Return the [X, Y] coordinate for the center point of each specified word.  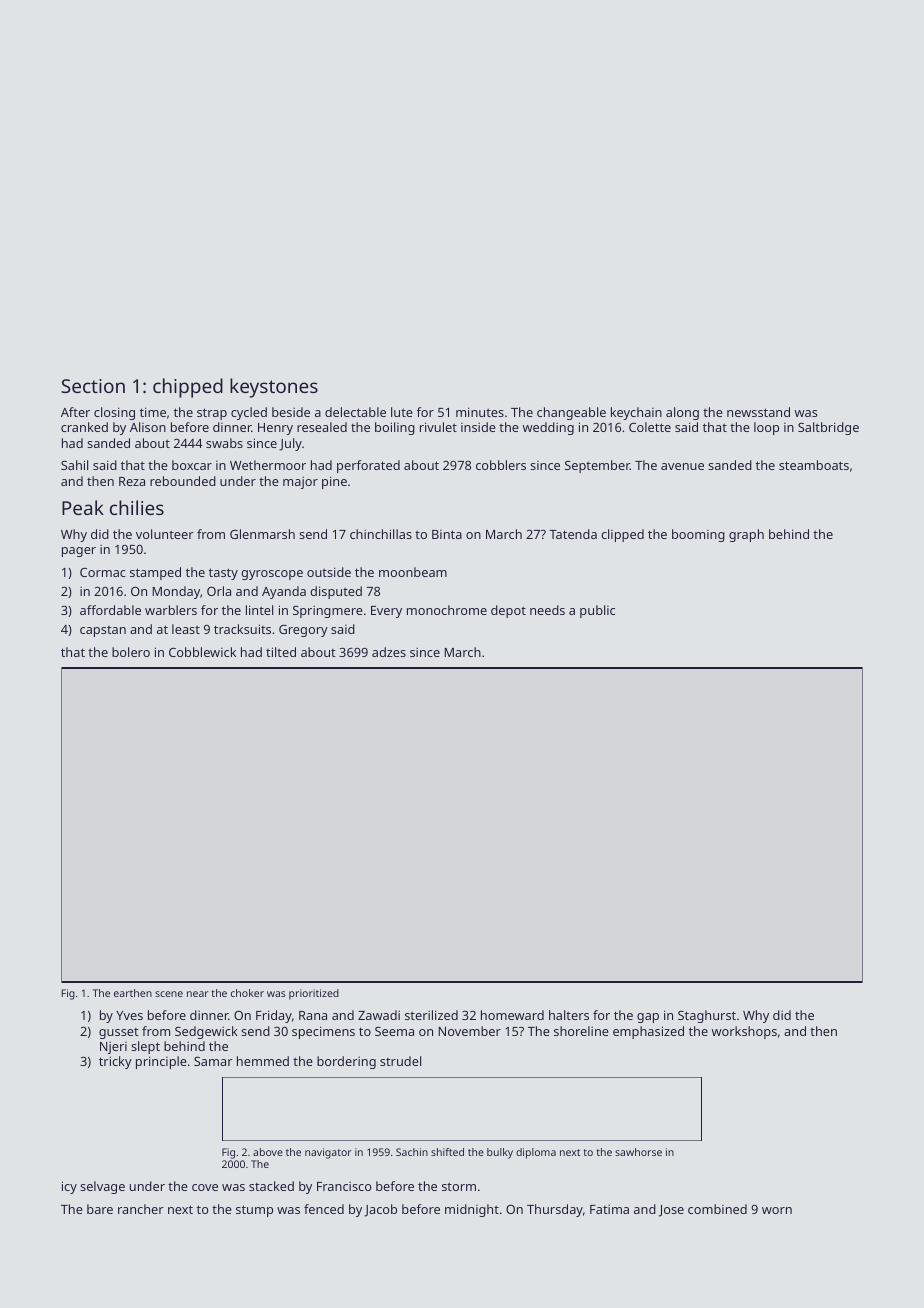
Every [386, 612]
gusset [119, 1033]
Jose [671, 1211]
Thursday [555, 1210]
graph [746, 535]
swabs [224, 443]
